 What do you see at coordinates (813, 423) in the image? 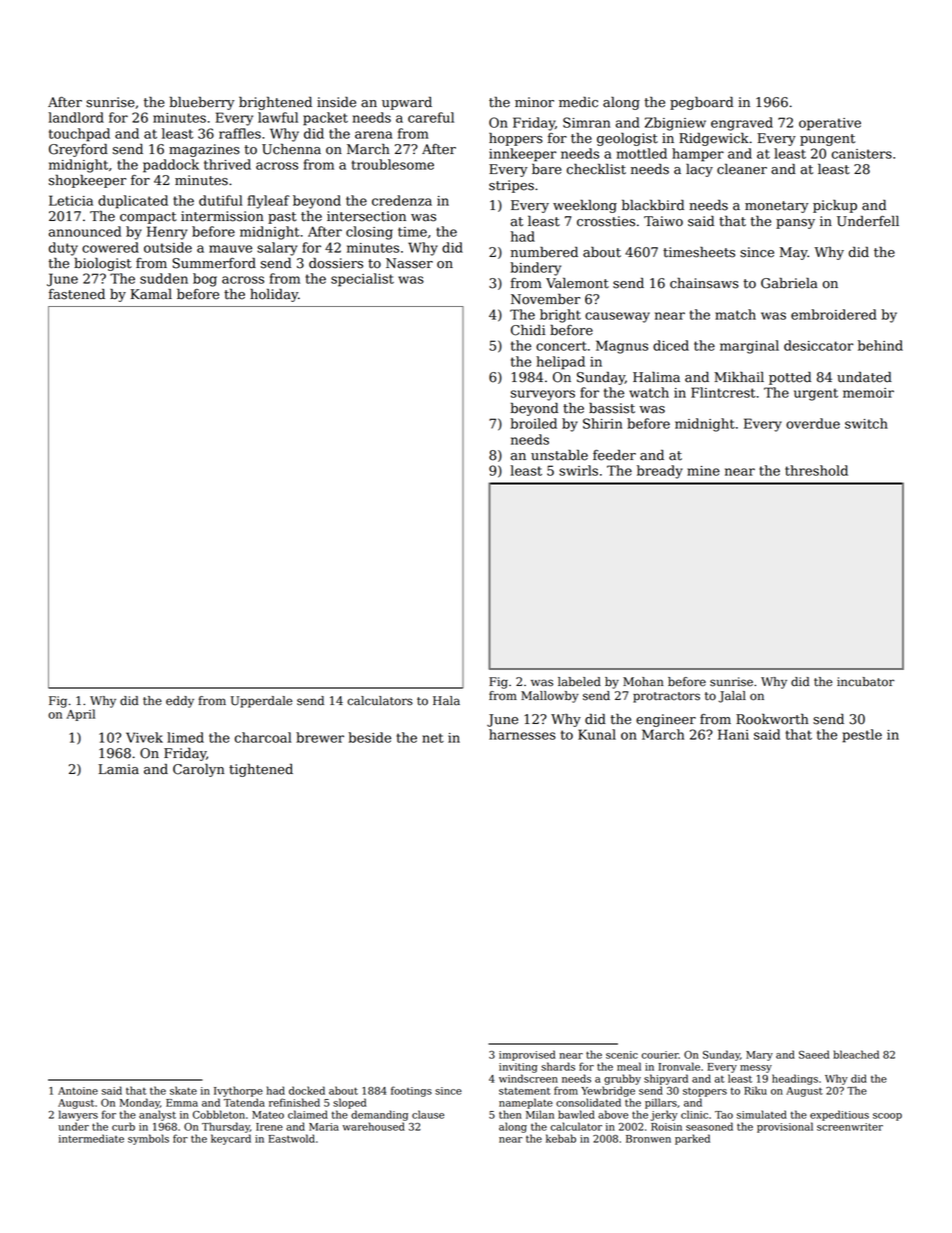
I see `overdue` at bounding box center [813, 423].
